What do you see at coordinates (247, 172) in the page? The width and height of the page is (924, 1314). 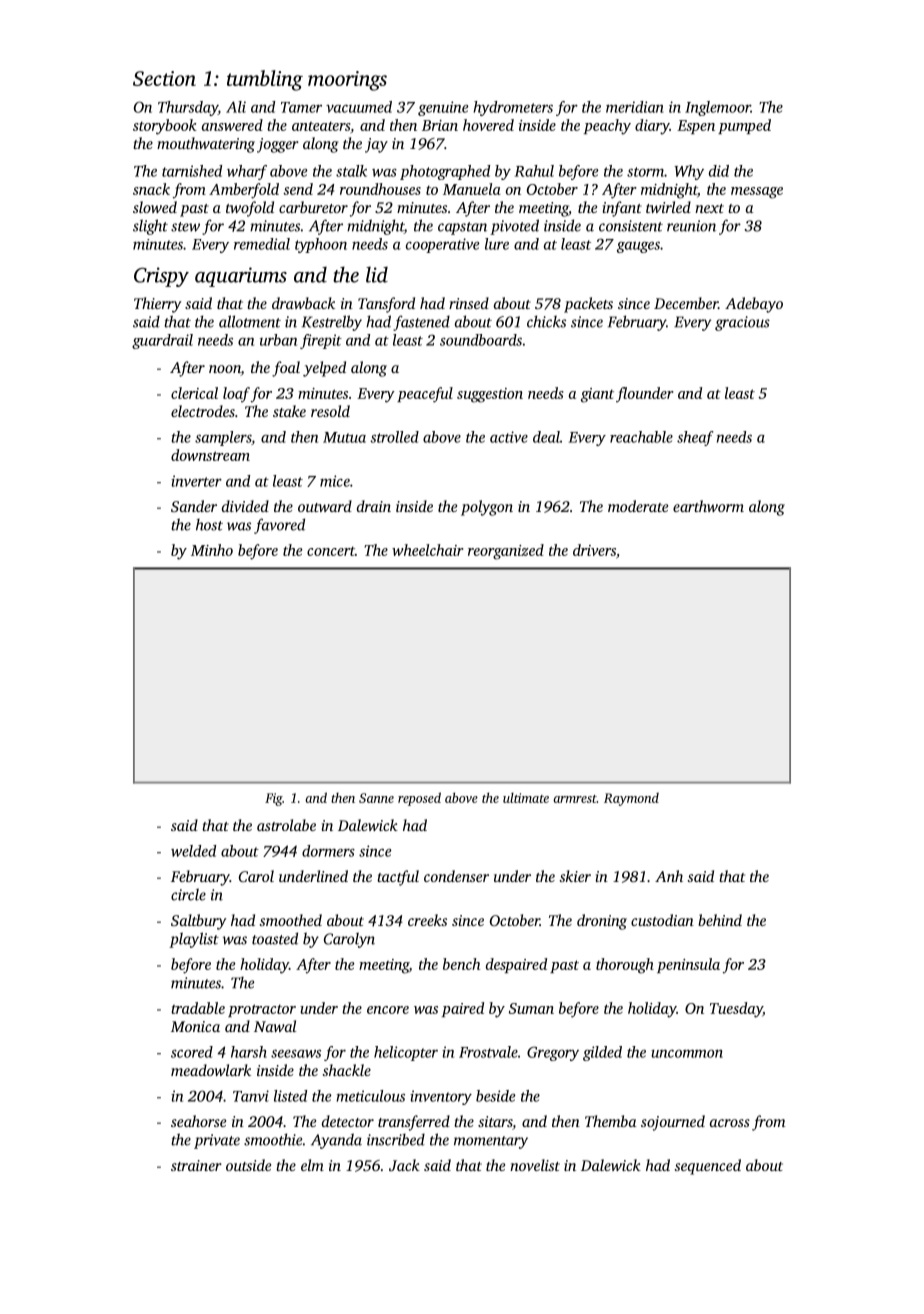 I see `wharf` at bounding box center [247, 172].
